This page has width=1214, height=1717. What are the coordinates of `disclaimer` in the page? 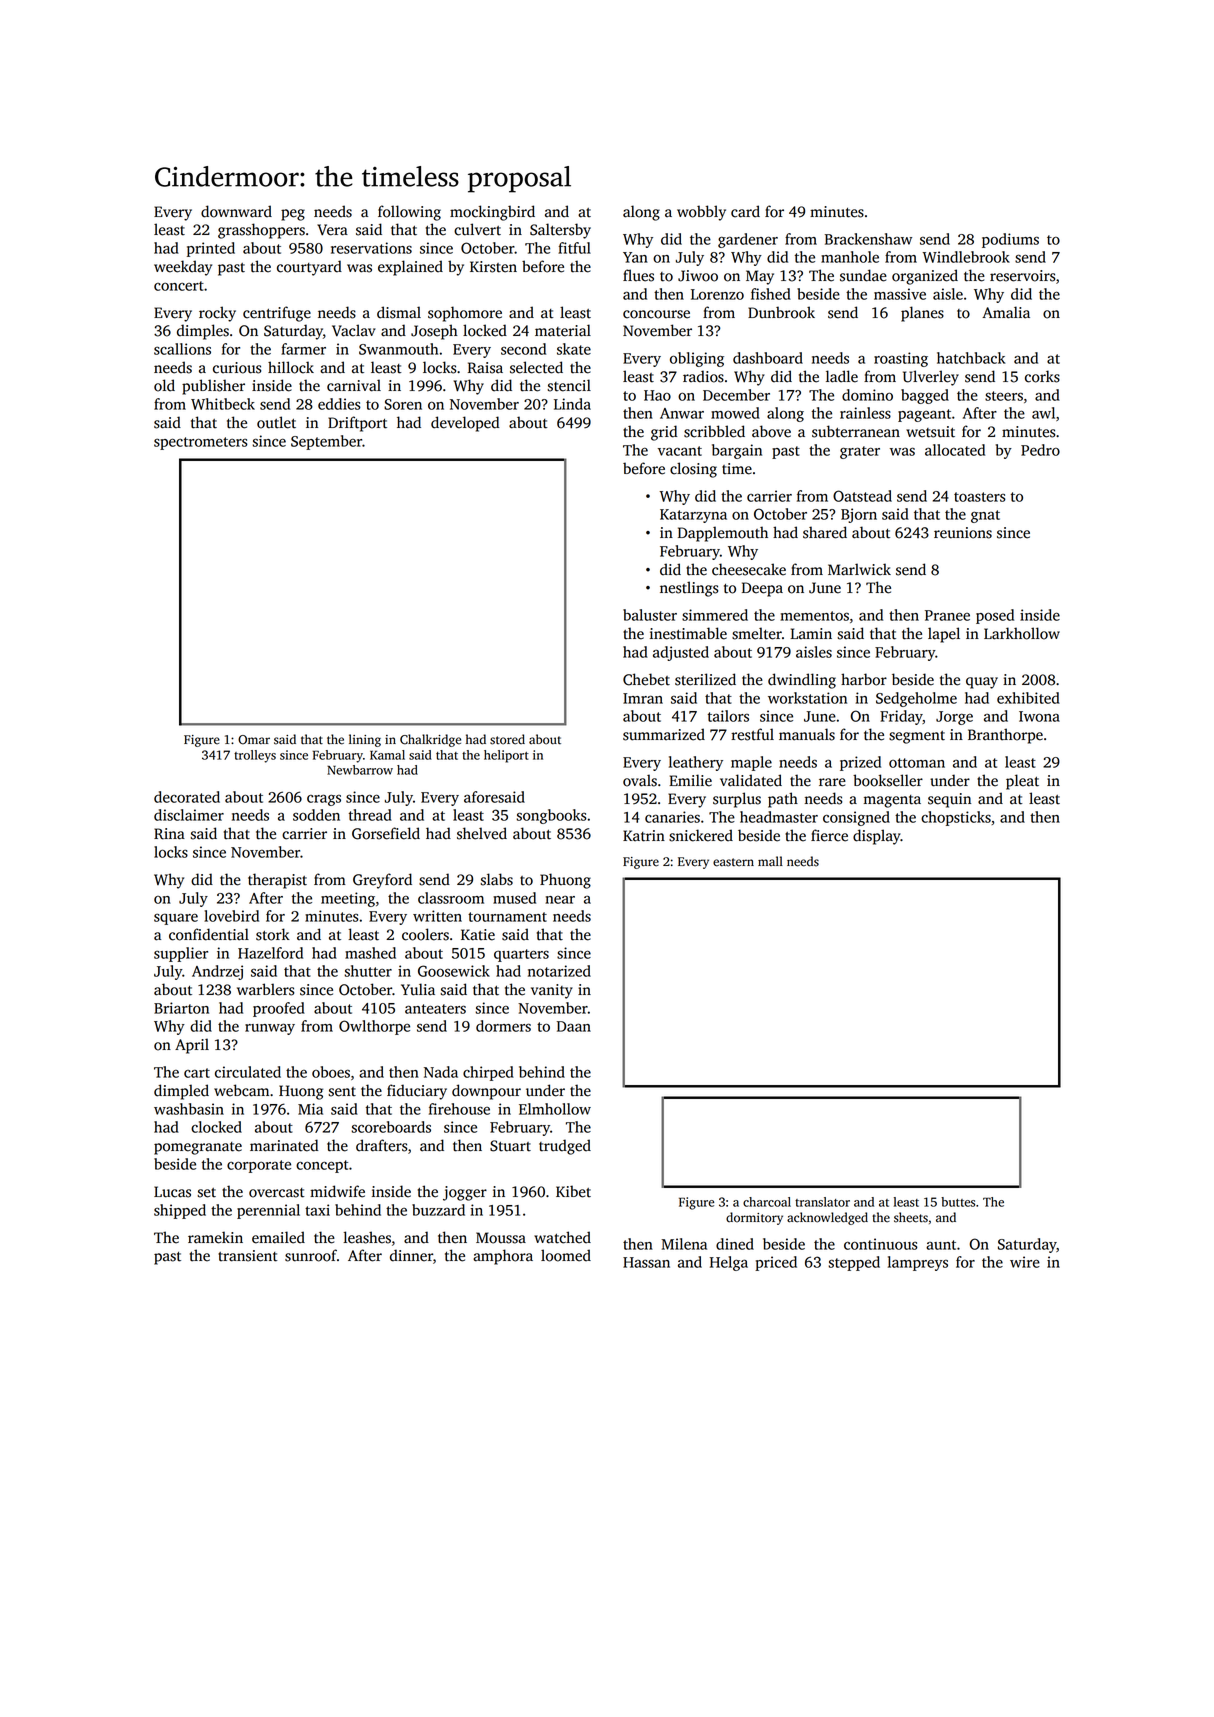 It's located at (189, 815).
